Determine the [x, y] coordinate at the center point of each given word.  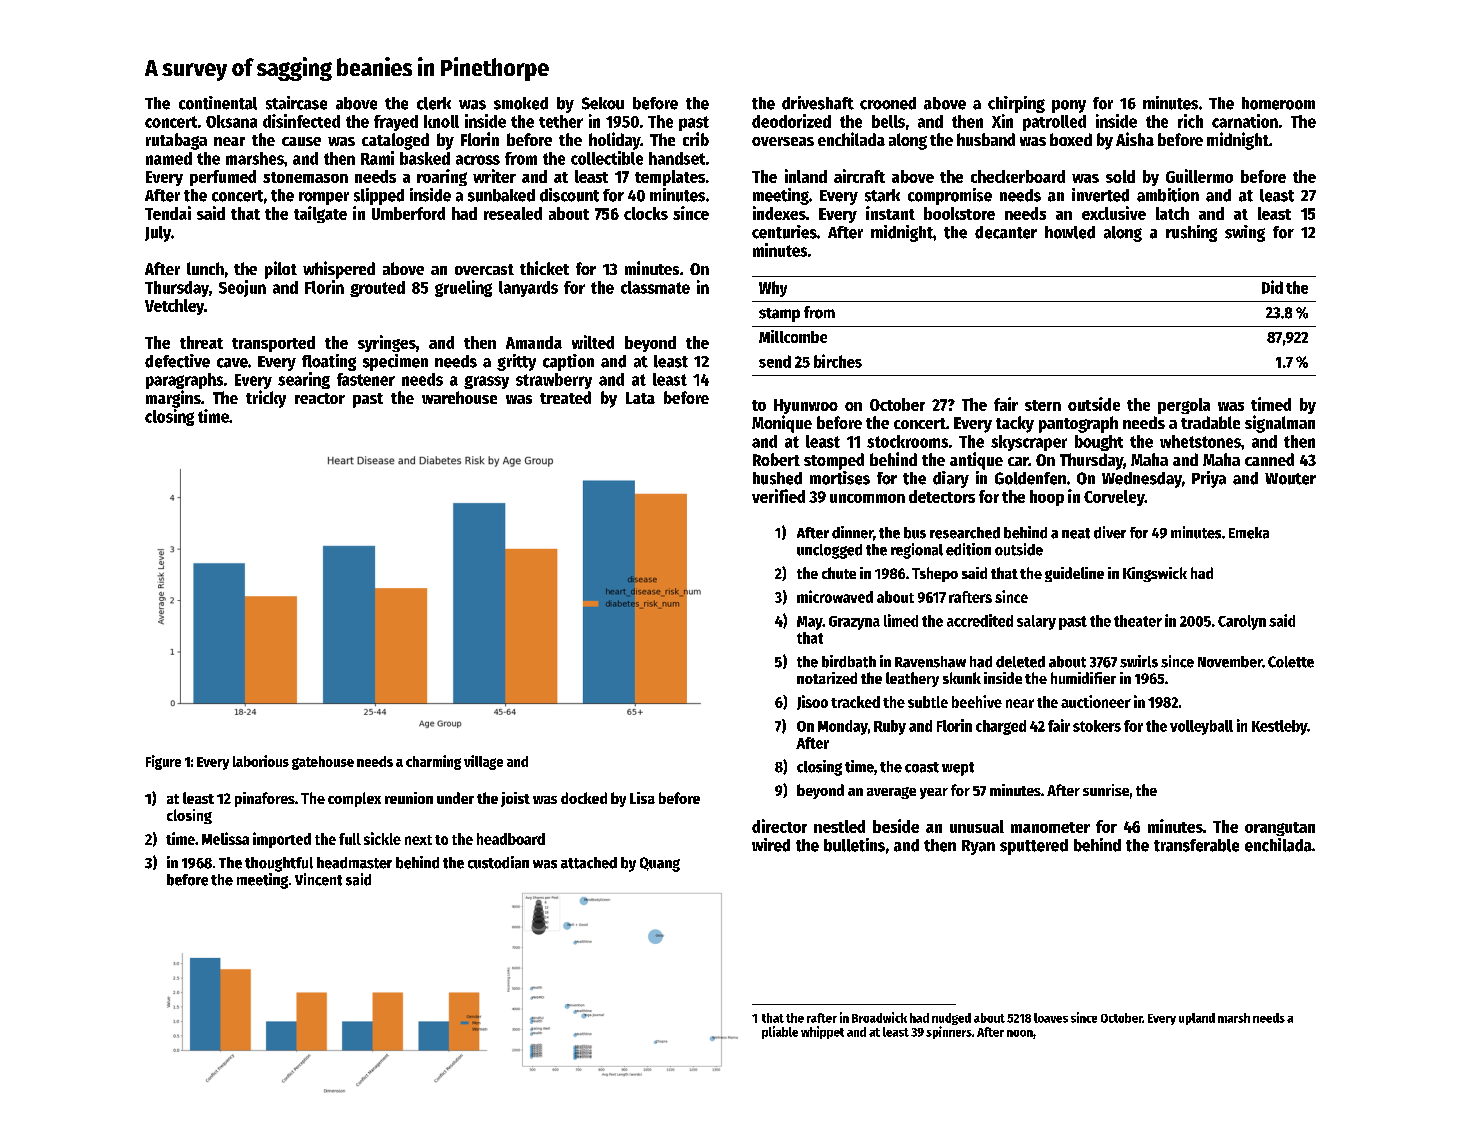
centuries [784, 232]
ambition [1168, 195]
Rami [377, 158]
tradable [1210, 422]
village [483, 762]
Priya [1209, 479]
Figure [163, 762]
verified [778, 496]
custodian [498, 862]
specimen [395, 362]
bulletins [854, 845]
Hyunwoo [806, 406]
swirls [1139, 661]
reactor [320, 398]
